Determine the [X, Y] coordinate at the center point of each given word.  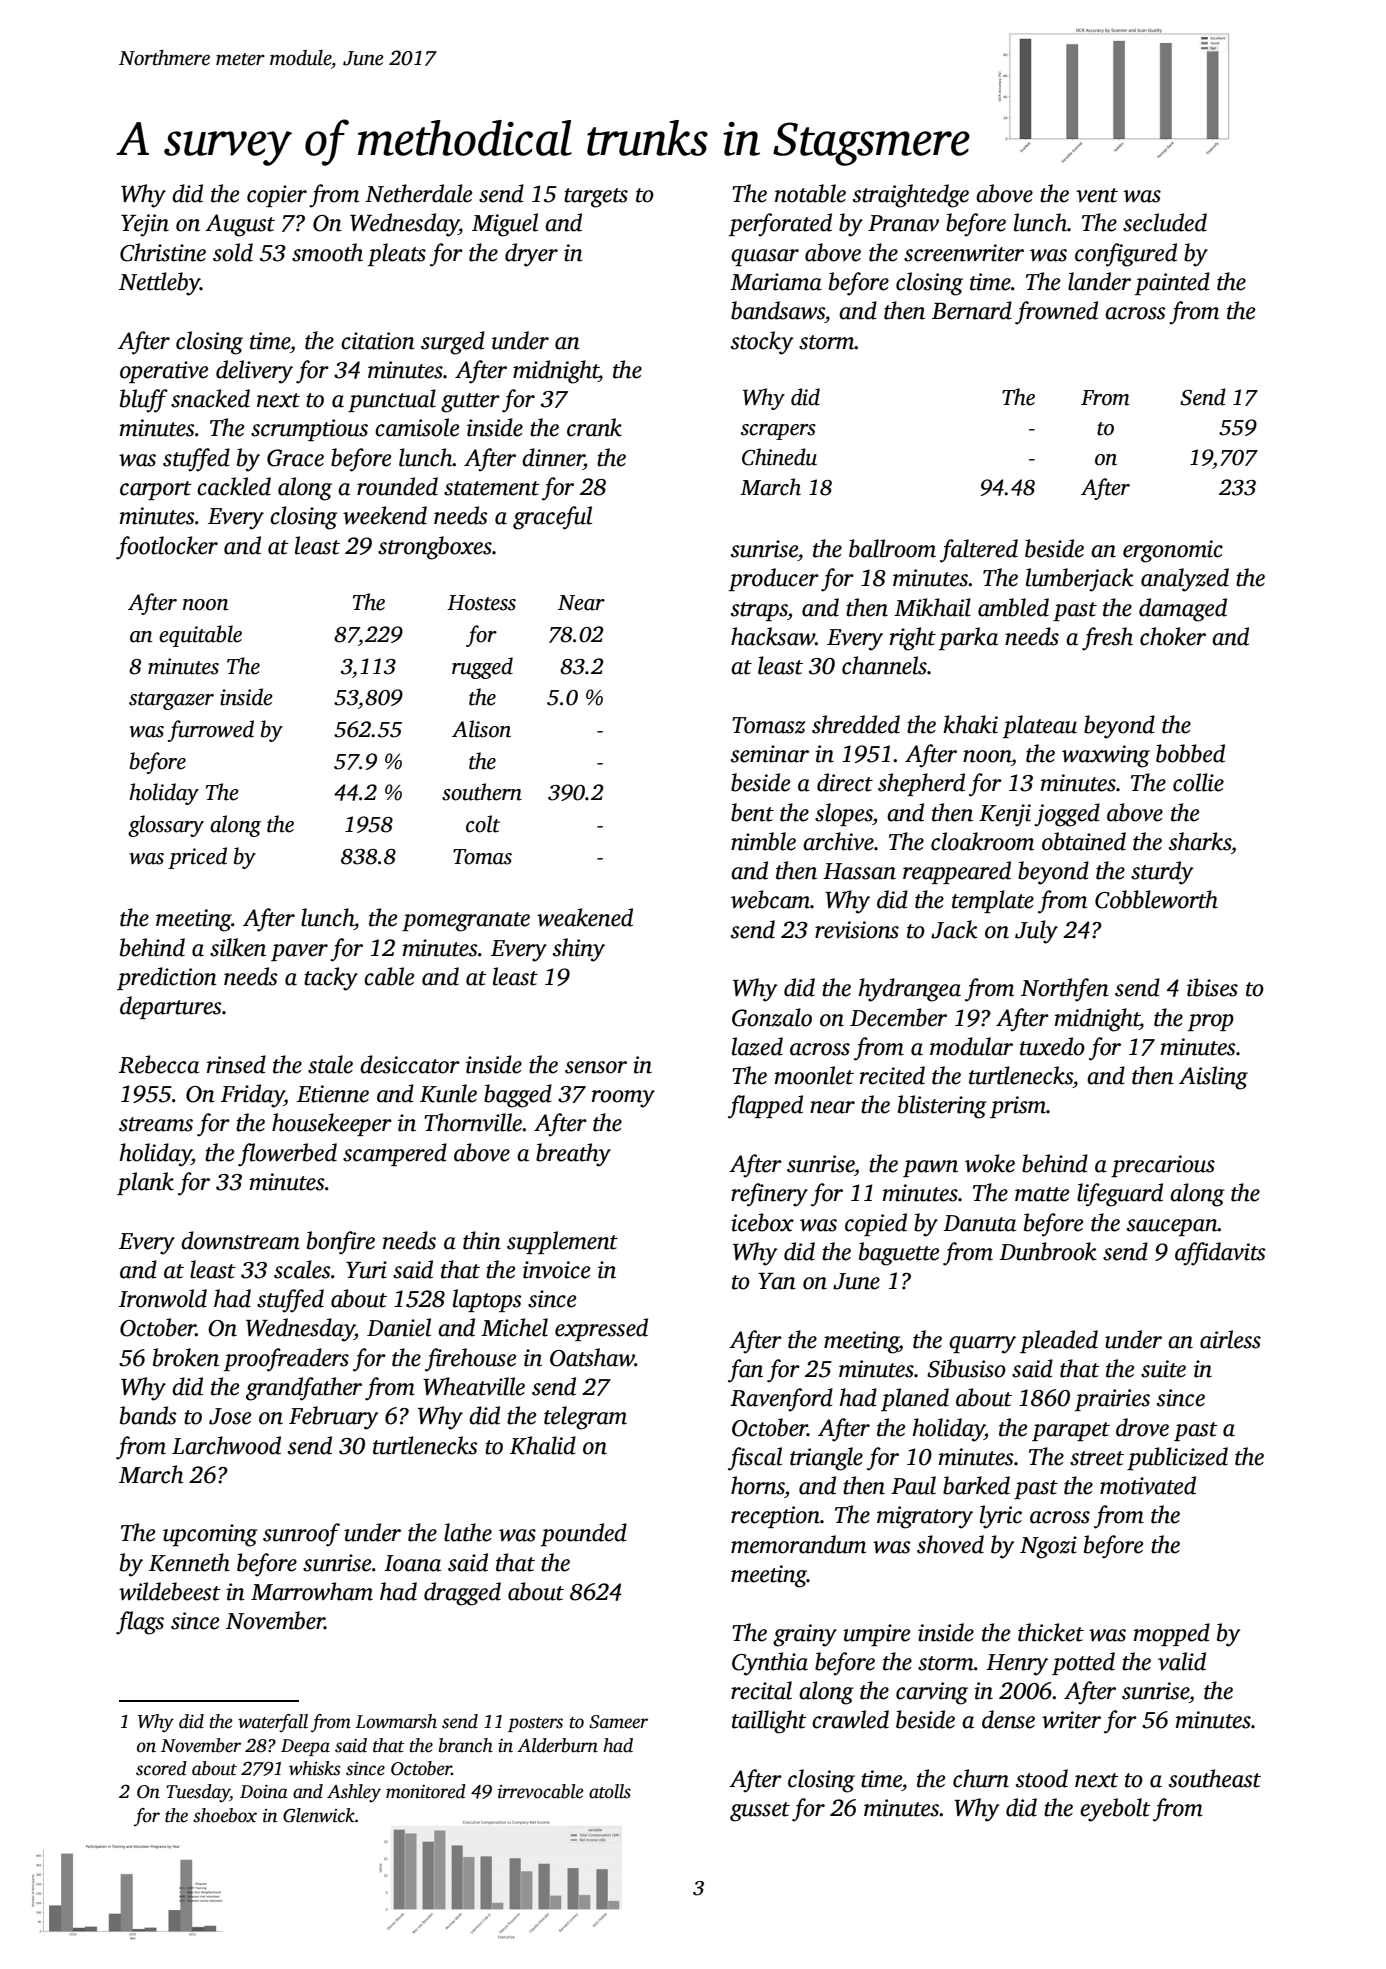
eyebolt [1115, 1810]
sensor [596, 1067]
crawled [850, 1719]
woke [990, 1163]
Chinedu [779, 457]
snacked [210, 398]
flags [140, 1623]
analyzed [1185, 580]
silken [238, 947]
